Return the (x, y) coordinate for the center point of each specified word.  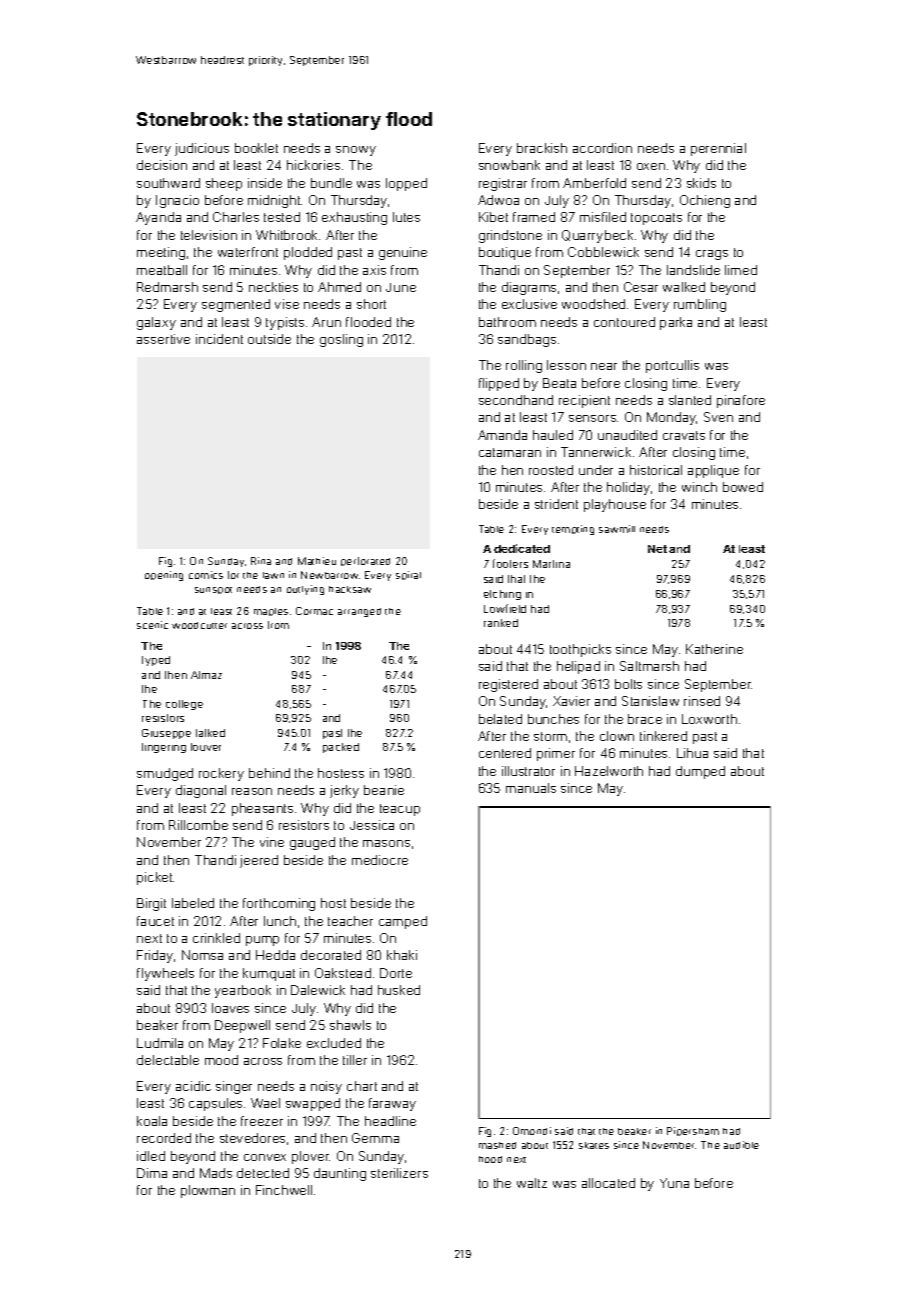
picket (155, 878)
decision (162, 165)
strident (556, 504)
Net (657, 549)
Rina (261, 561)
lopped (406, 184)
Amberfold (594, 183)
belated (500, 719)
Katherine (714, 649)
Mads (216, 1173)
